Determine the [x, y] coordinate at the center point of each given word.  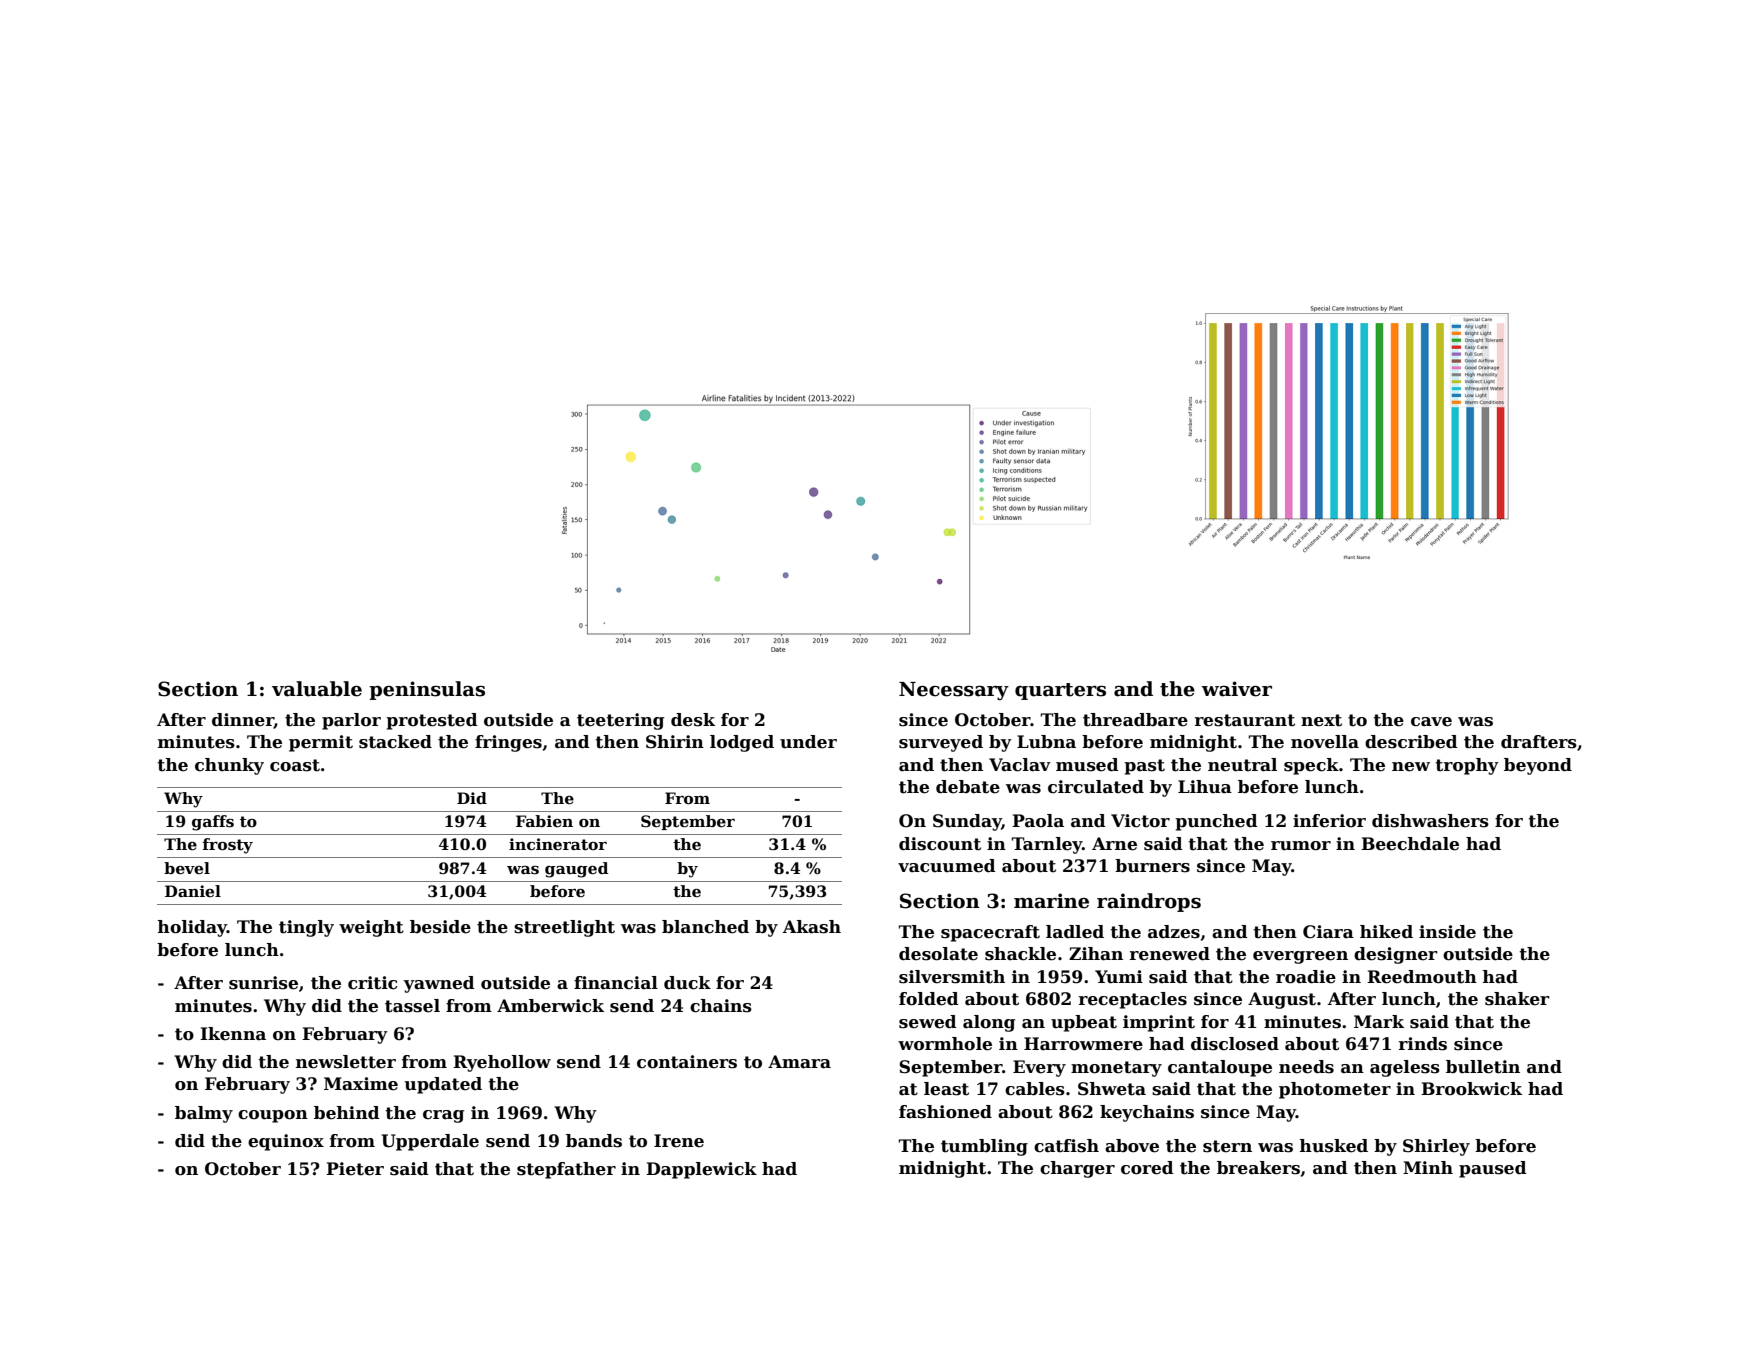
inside [1447, 932]
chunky [229, 766]
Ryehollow [502, 1063]
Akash [812, 927]
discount [940, 844]
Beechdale [1410, 844]
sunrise [263, 983]
